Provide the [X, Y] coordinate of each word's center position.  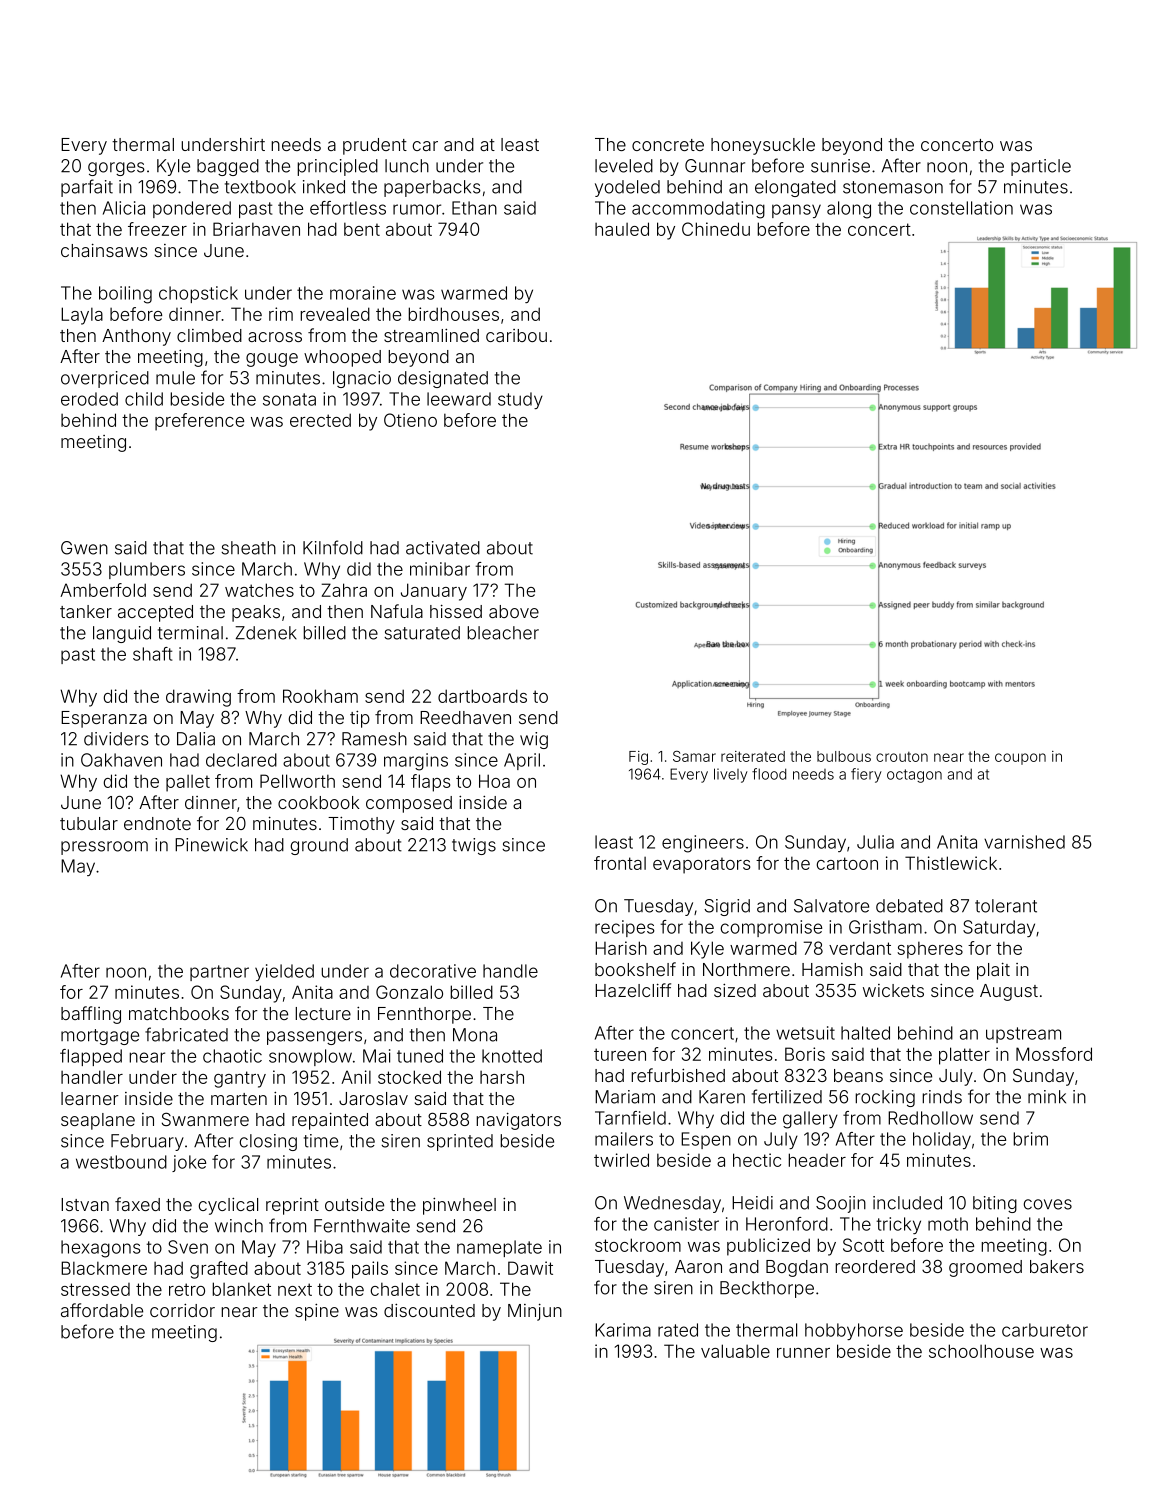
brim [1030, 1139]
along [849, 210]
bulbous [844, 756]
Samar [694, 756]
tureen [620, 1054]
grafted [219, 1270]
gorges [116, 169]
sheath [248, 548]
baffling [91, 1015]
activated [443, 548]
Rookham [320, 696]
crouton [902, 757]
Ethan [474, 208]
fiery [866, 775]
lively [731, 775]
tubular [89, 823]
